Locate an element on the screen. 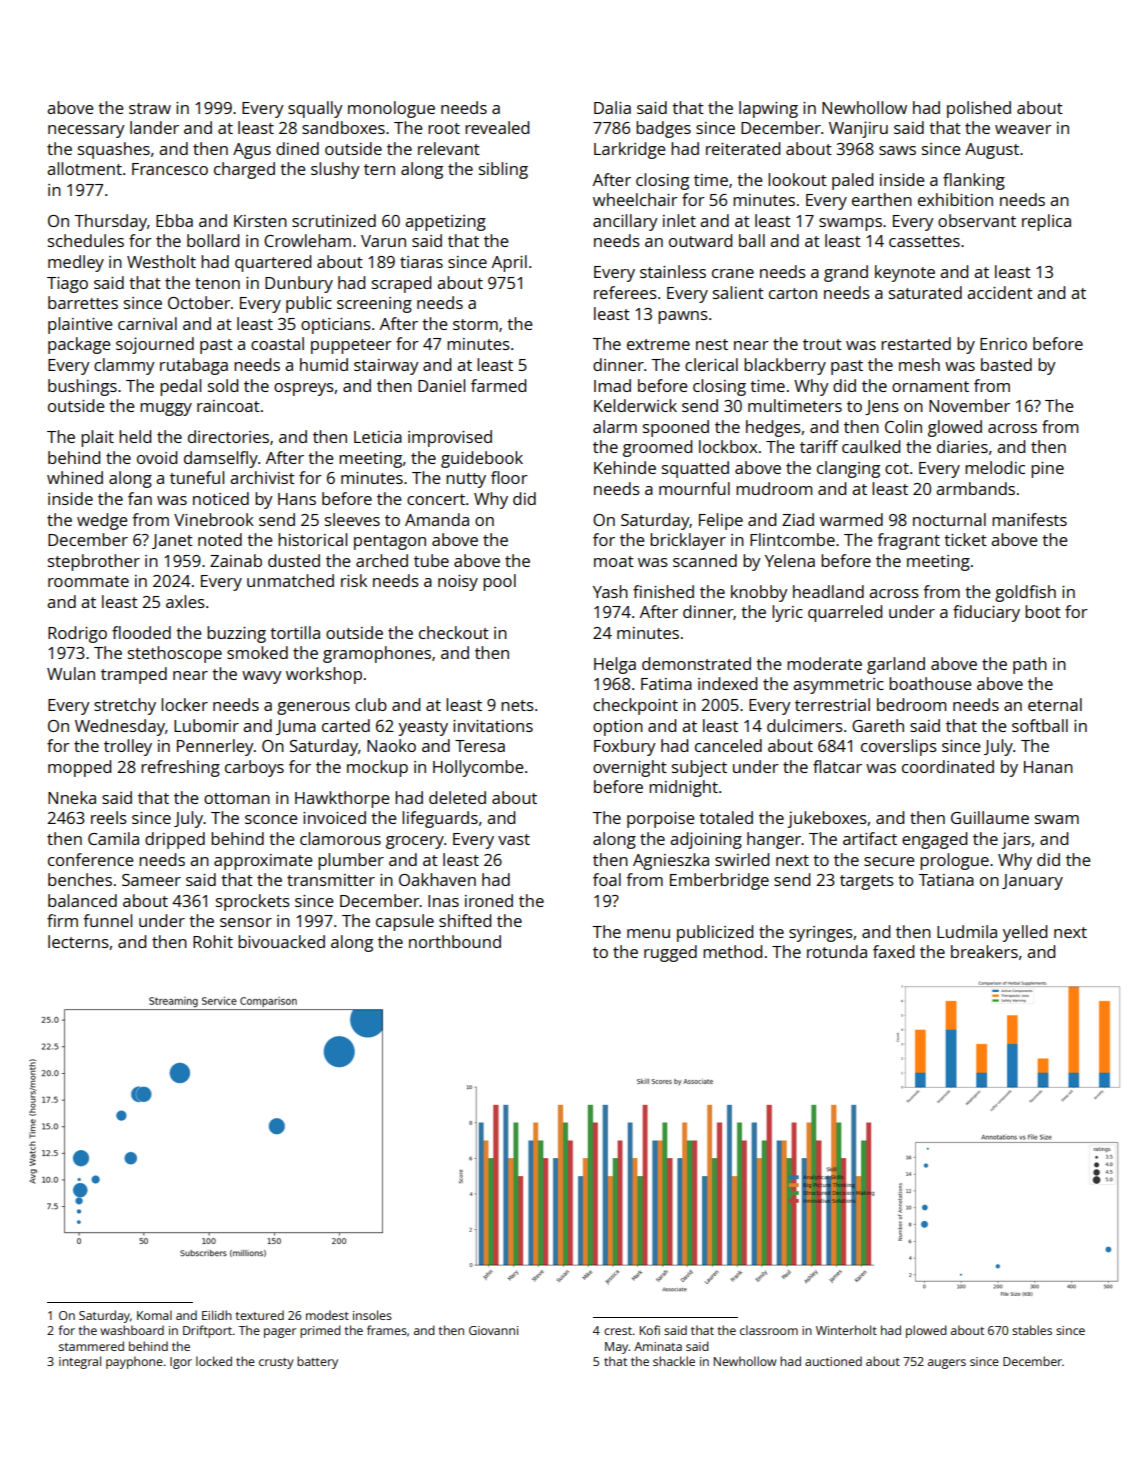 This screenshot has height=1474, width=1139. sensor is located at coordinates (246, 922).
